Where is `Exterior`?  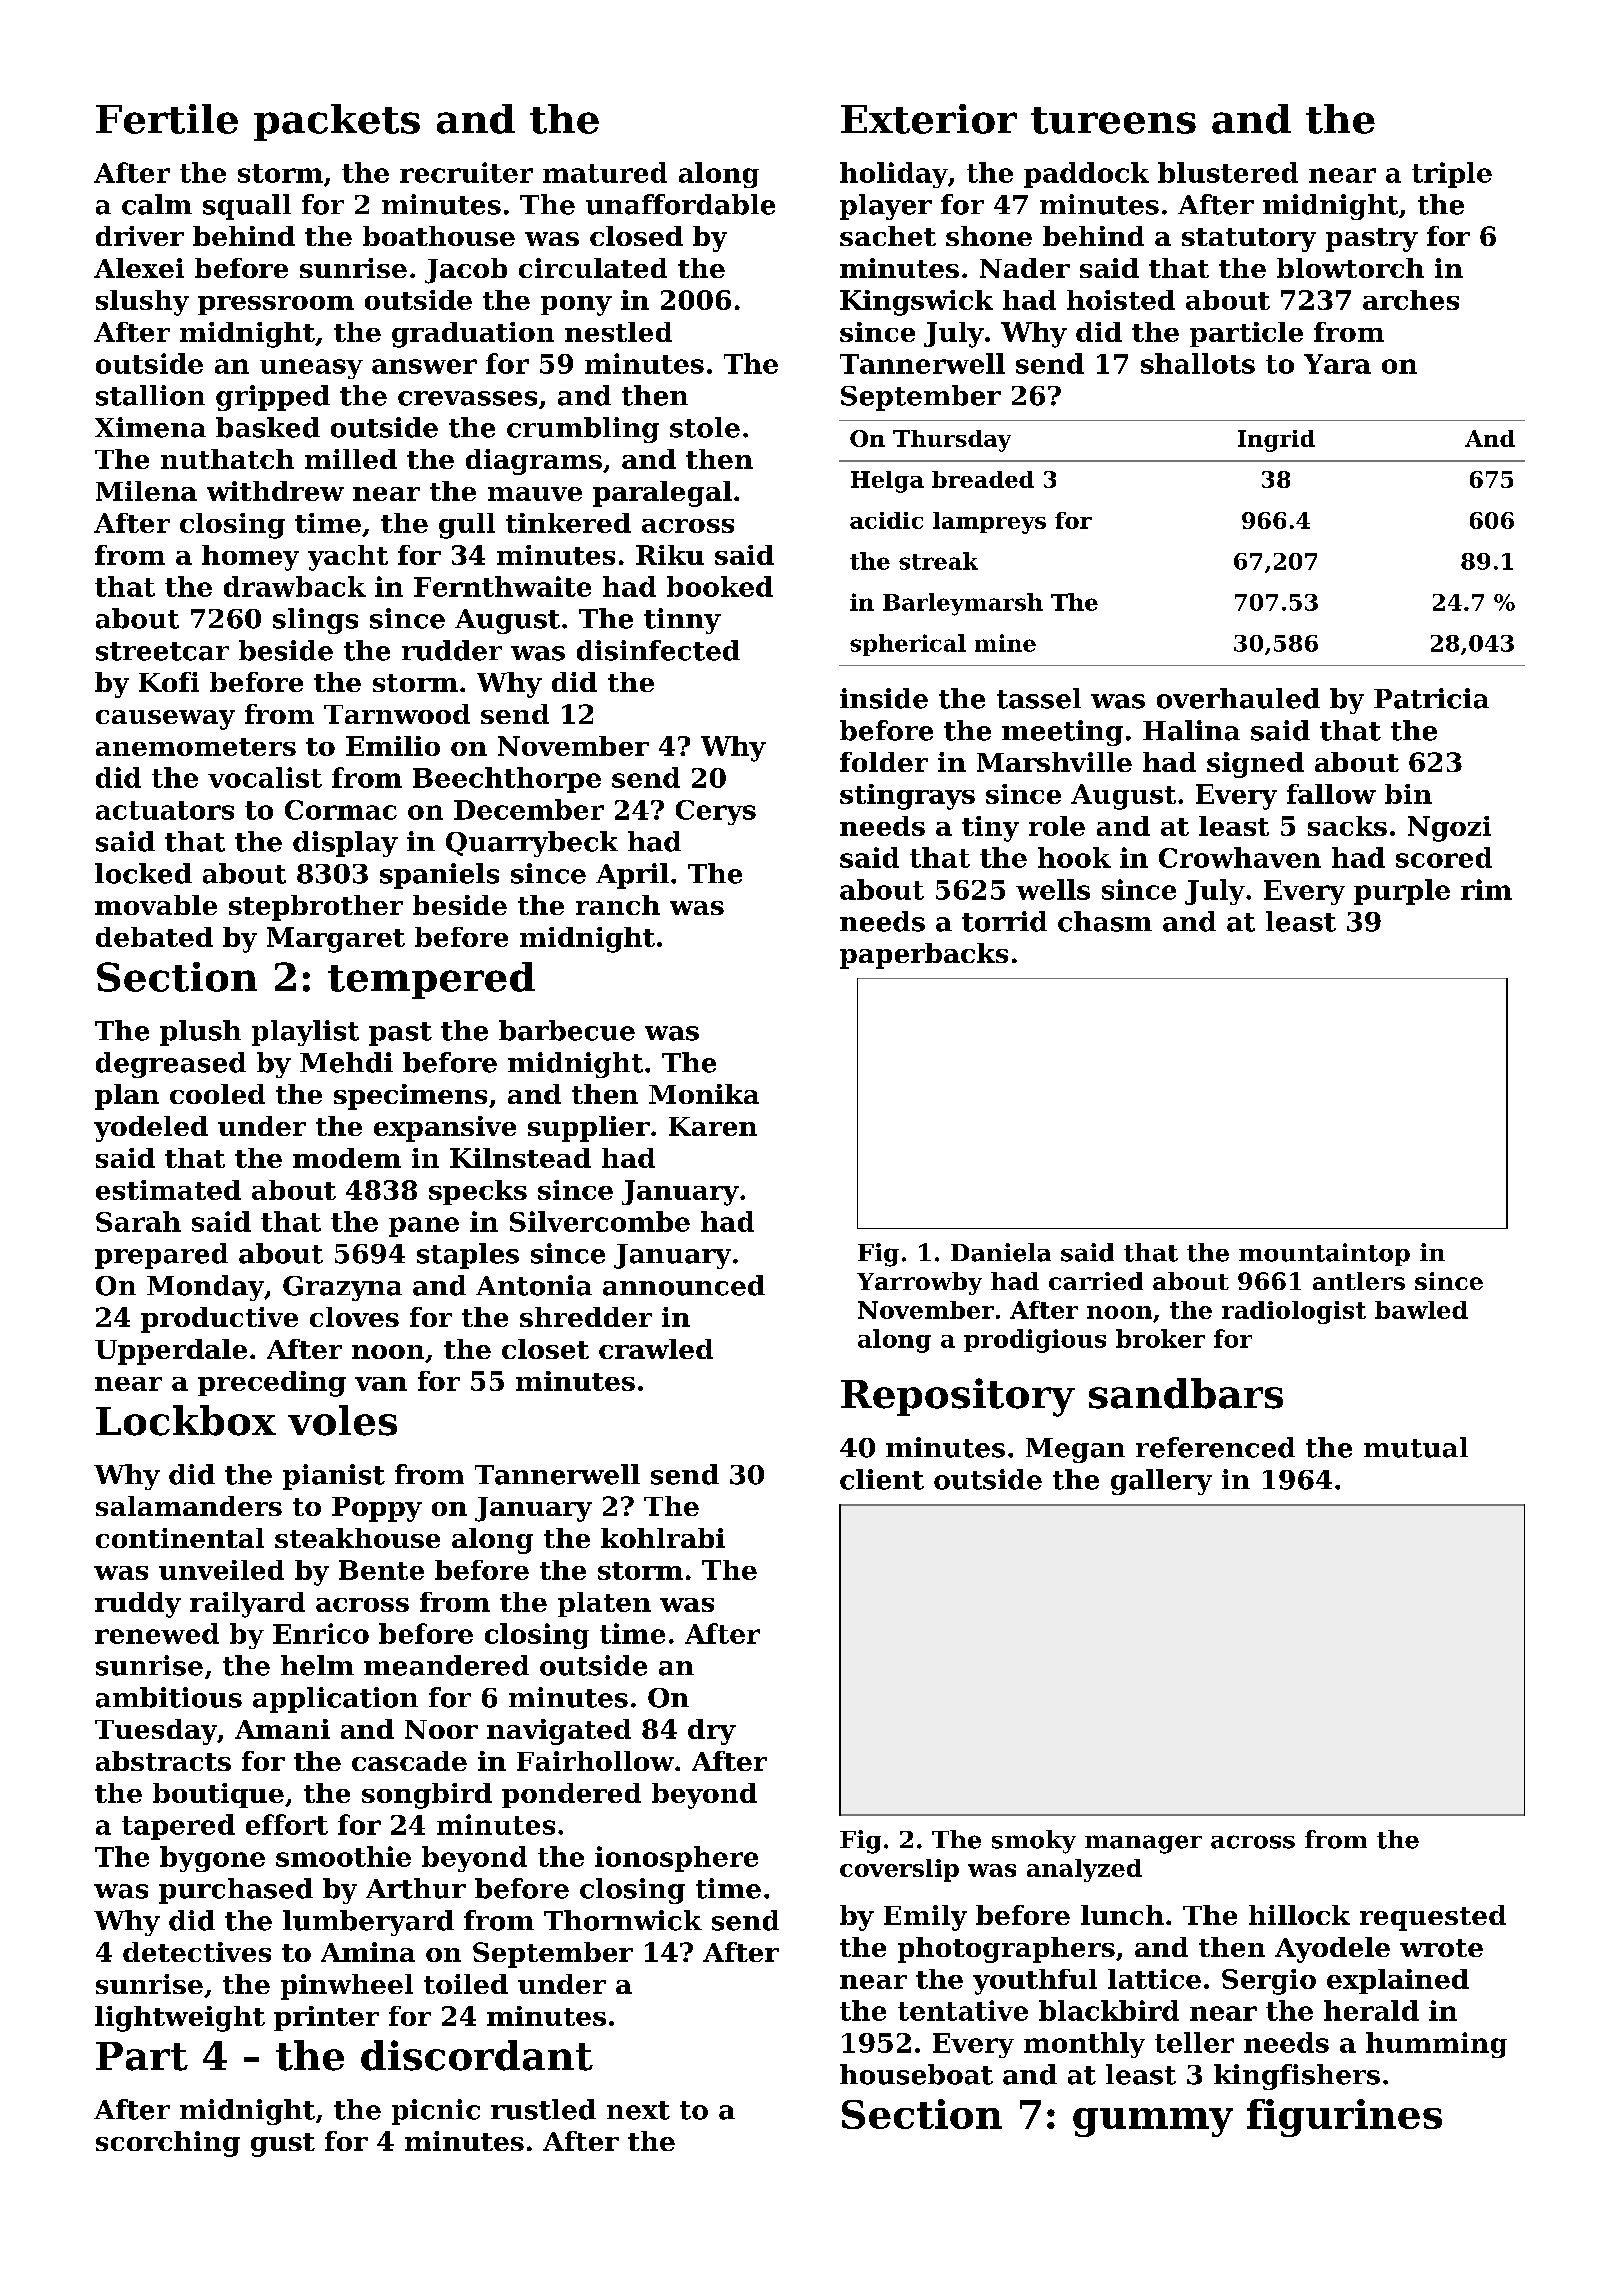 Exterior is located at coordinates (929, 119).
